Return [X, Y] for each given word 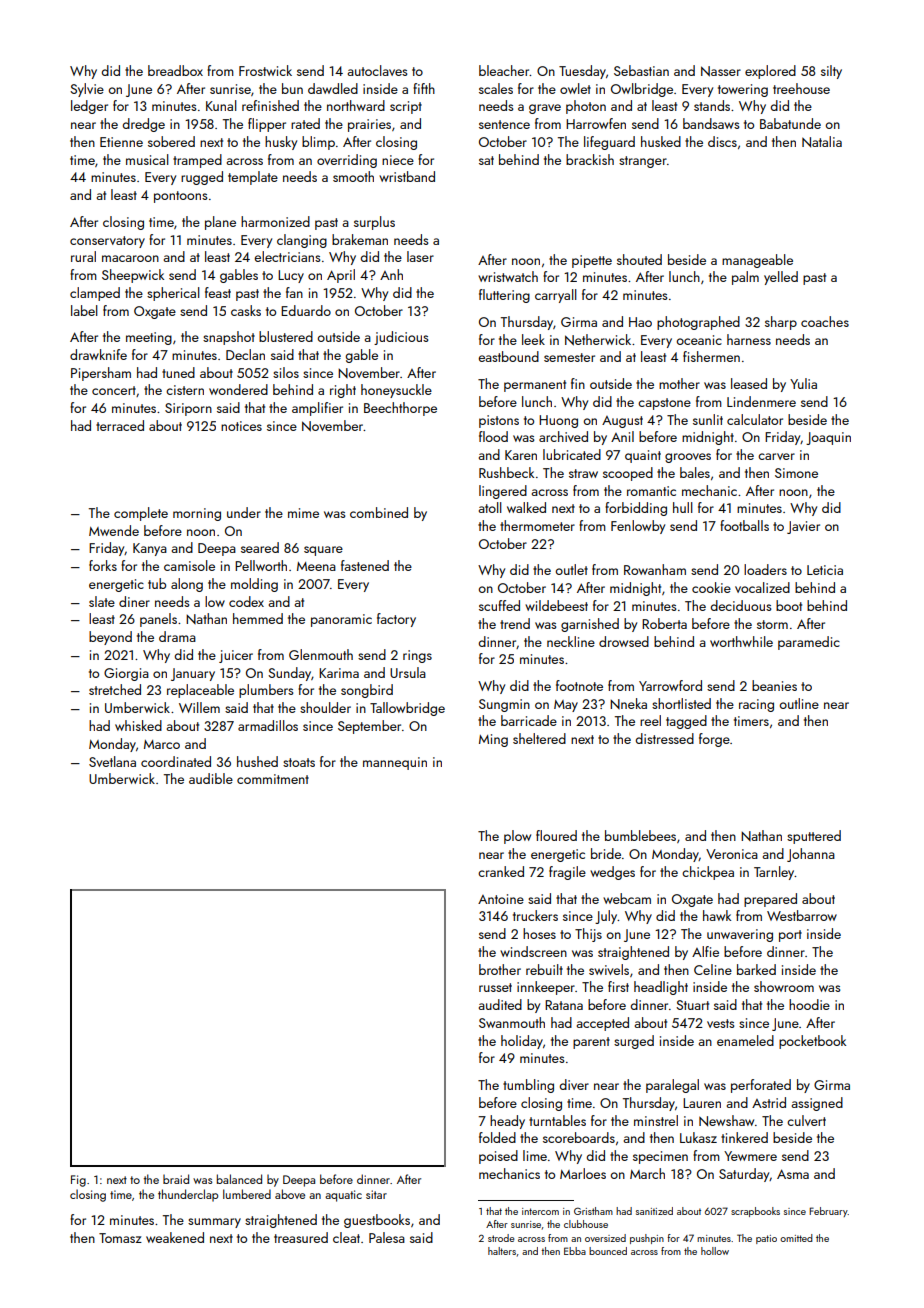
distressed [664, 738]
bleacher [504, 70]
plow [517, 837]
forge [714, 740]
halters [502, 1251]
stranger [643, 162]
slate [102, 601]
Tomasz [120, 1238]
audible [211, 778]
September [369, 727]
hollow [715, 1251]
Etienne [121, 142]
